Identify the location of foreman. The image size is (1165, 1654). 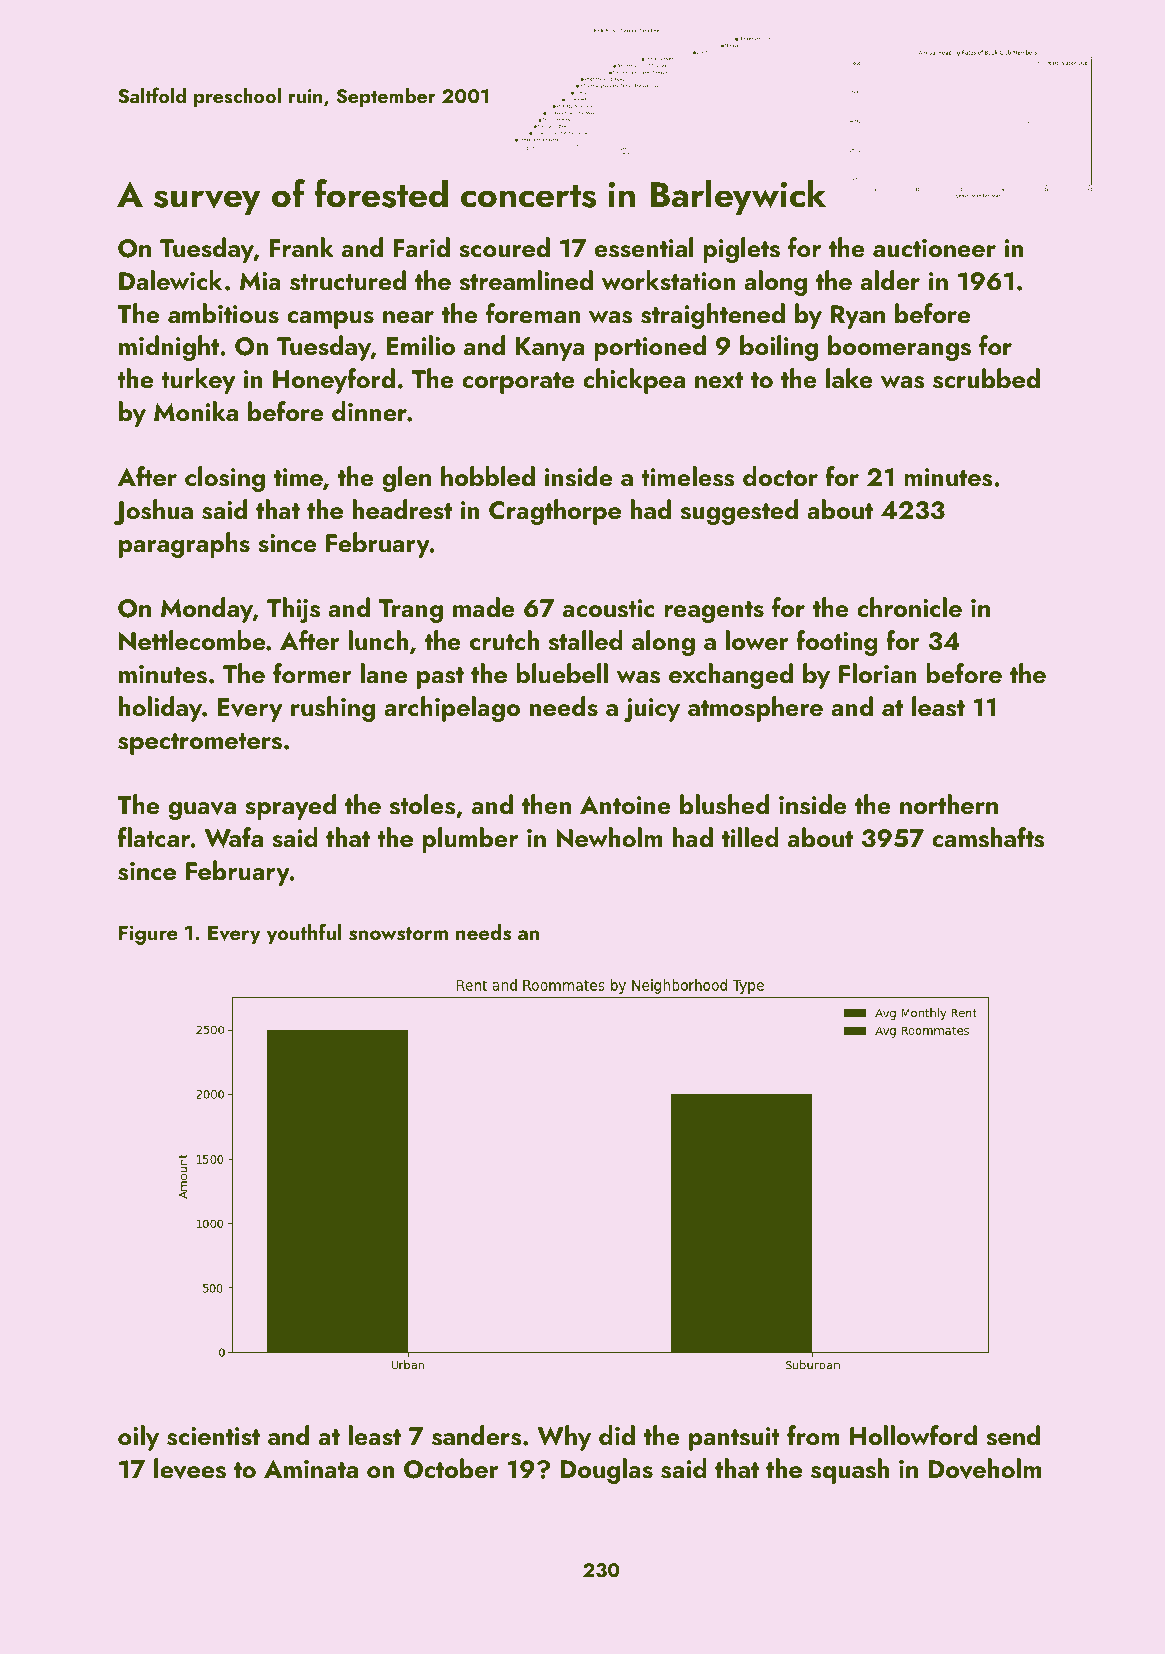
(533, 313).
